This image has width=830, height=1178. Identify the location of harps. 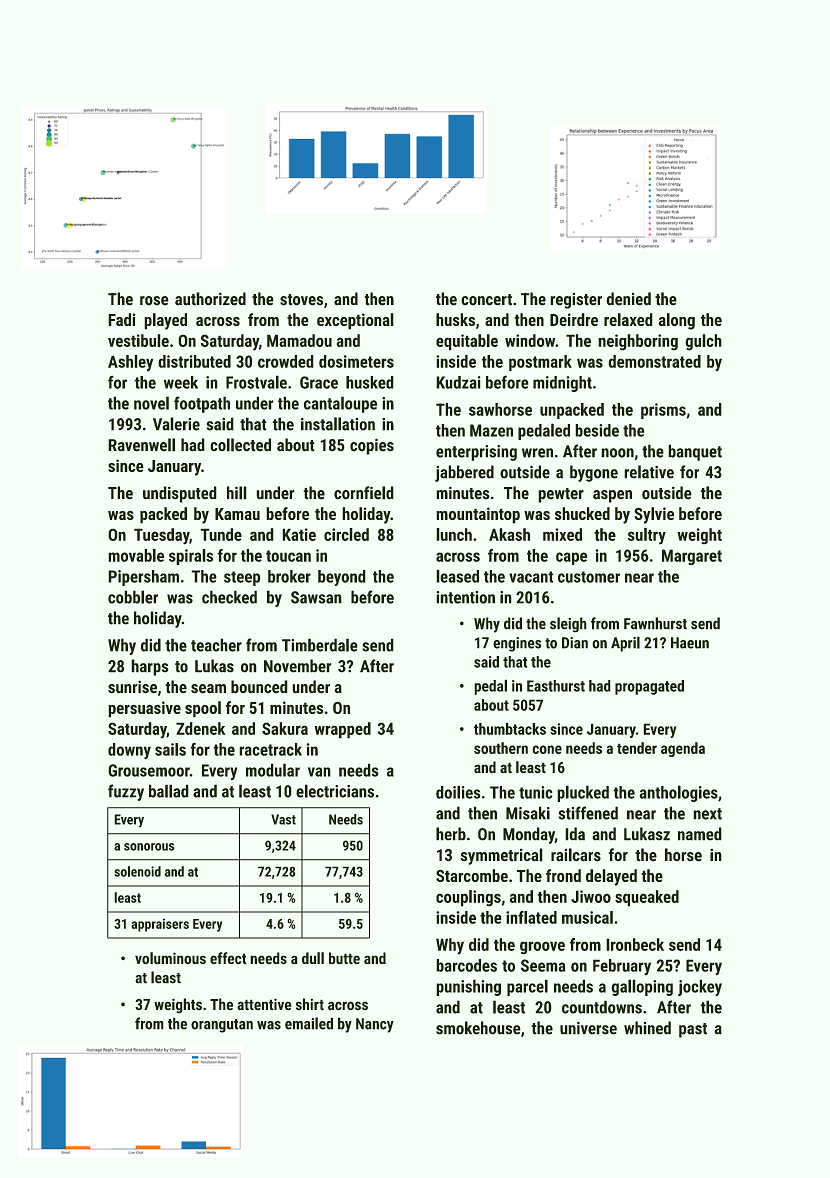
(149, 667).
